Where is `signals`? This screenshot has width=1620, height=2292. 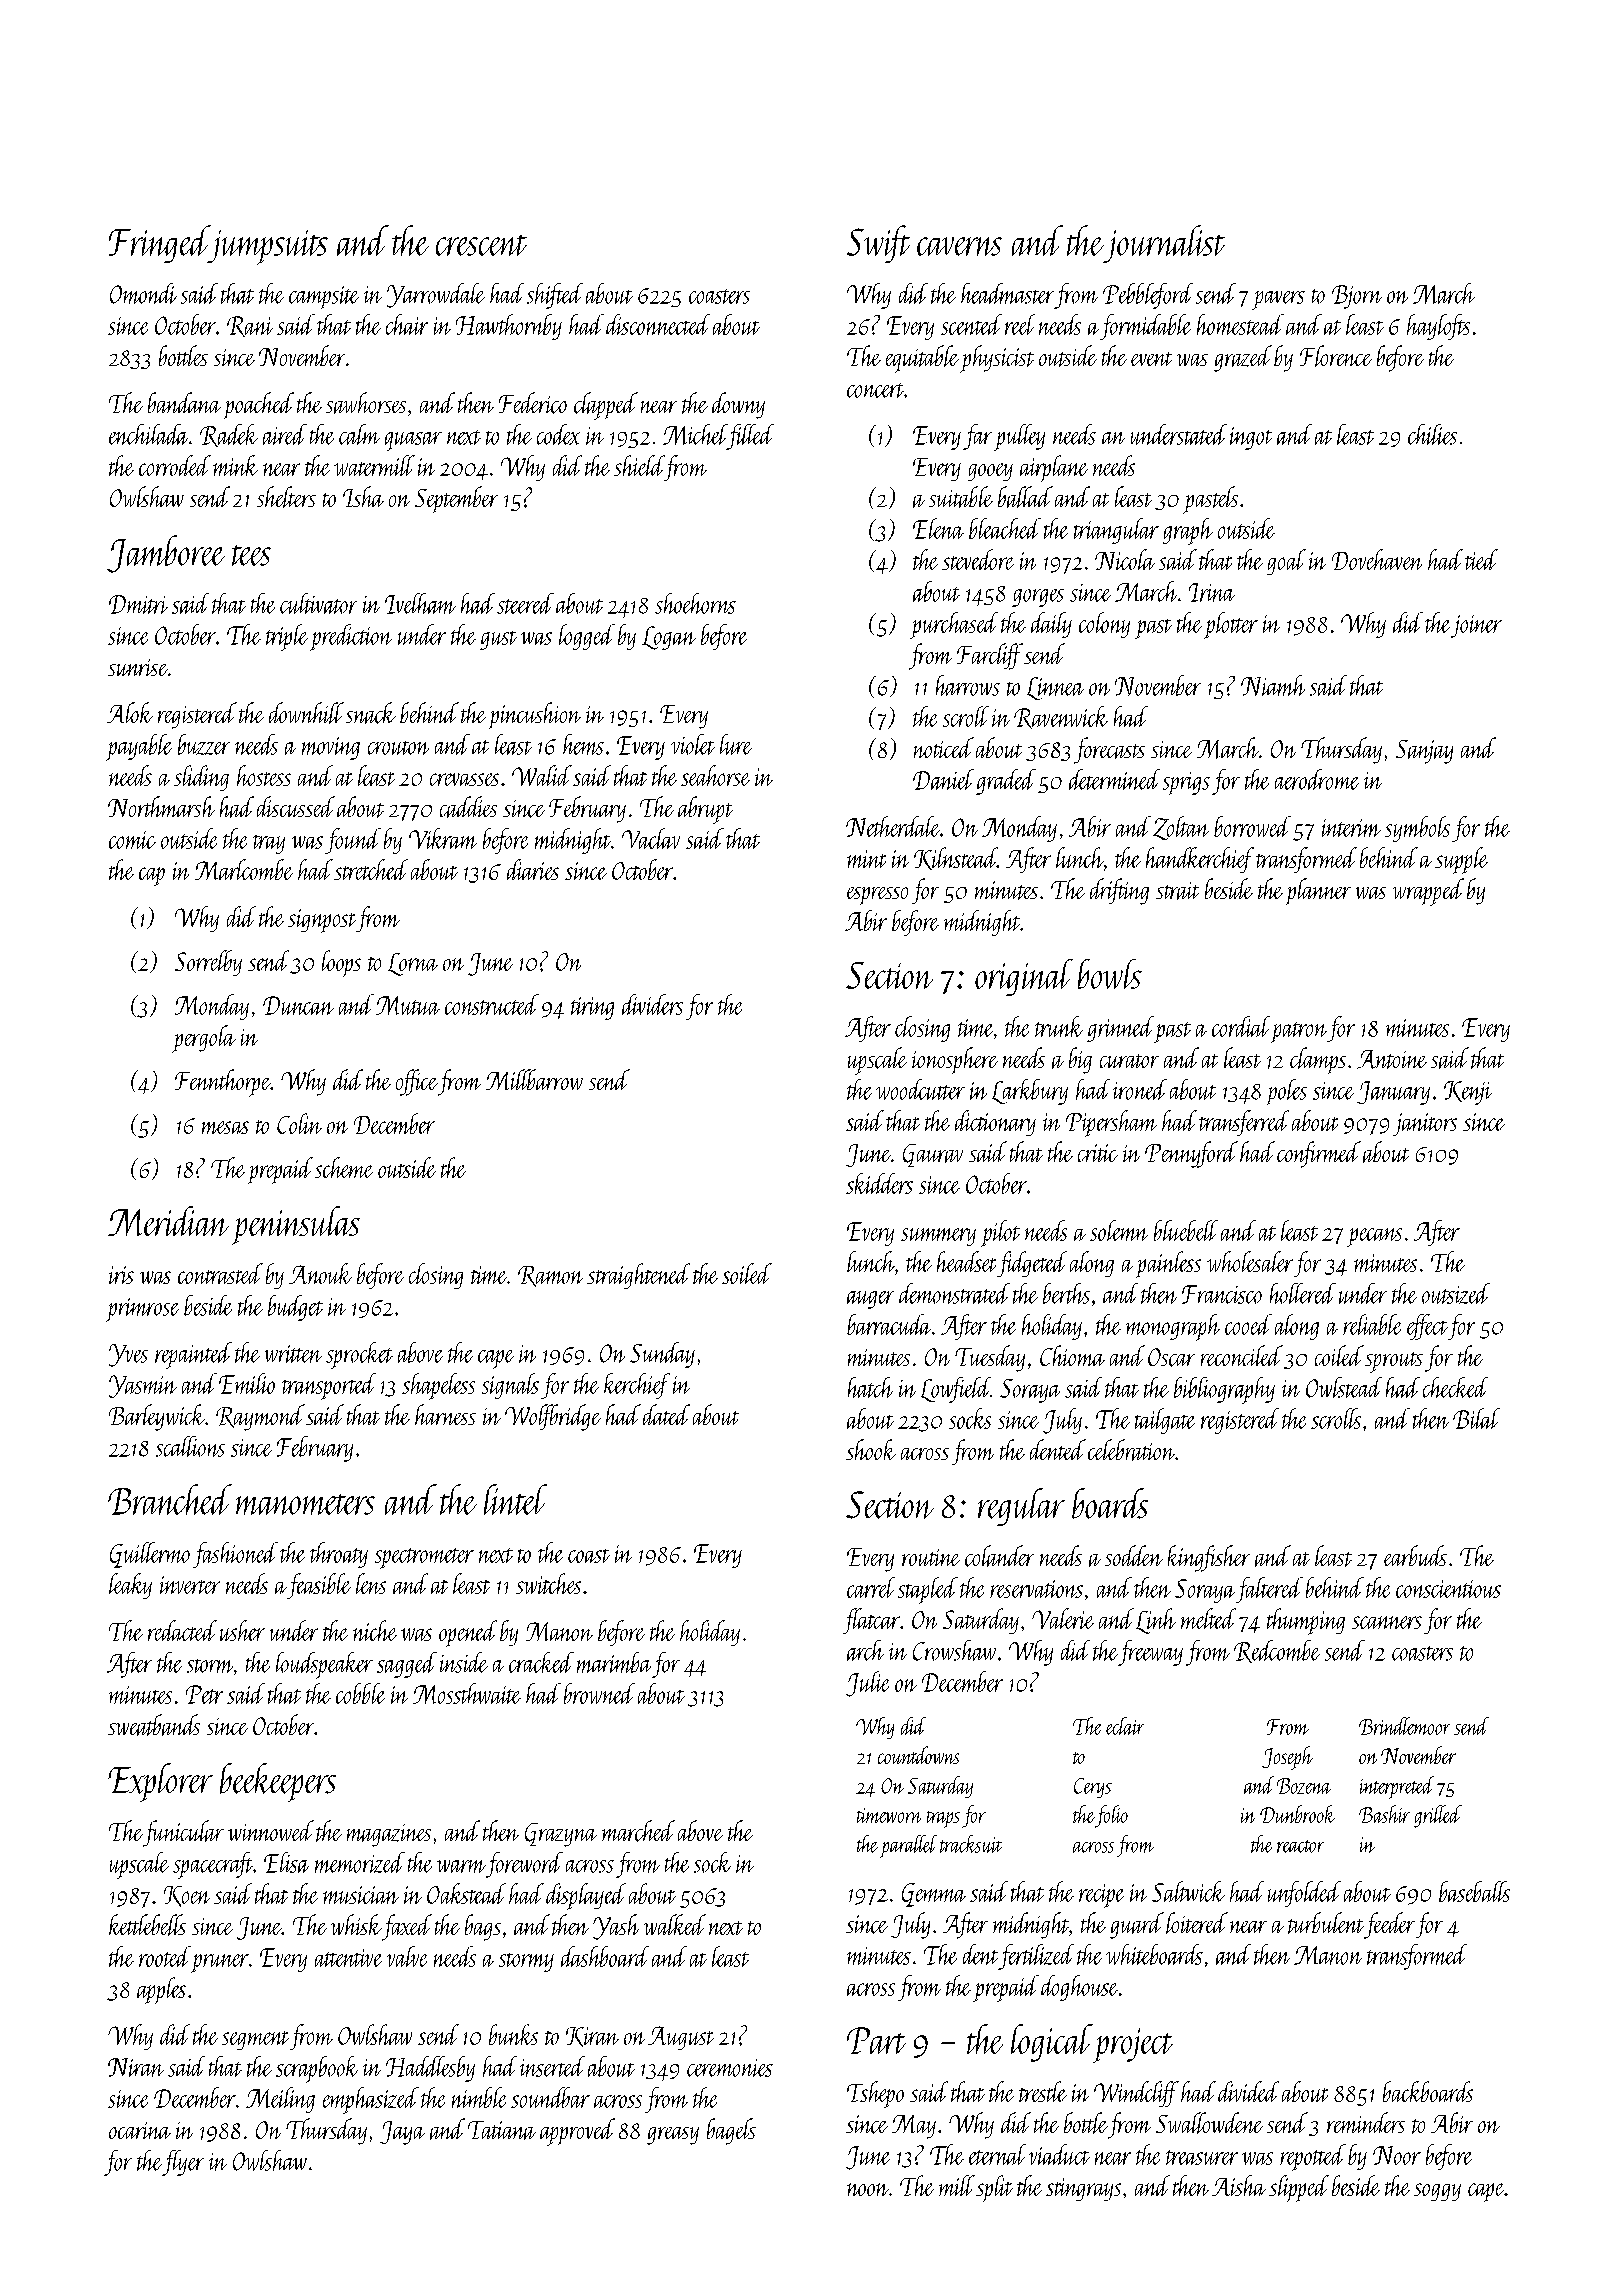
signals is located at coordinates (510, 1386).
